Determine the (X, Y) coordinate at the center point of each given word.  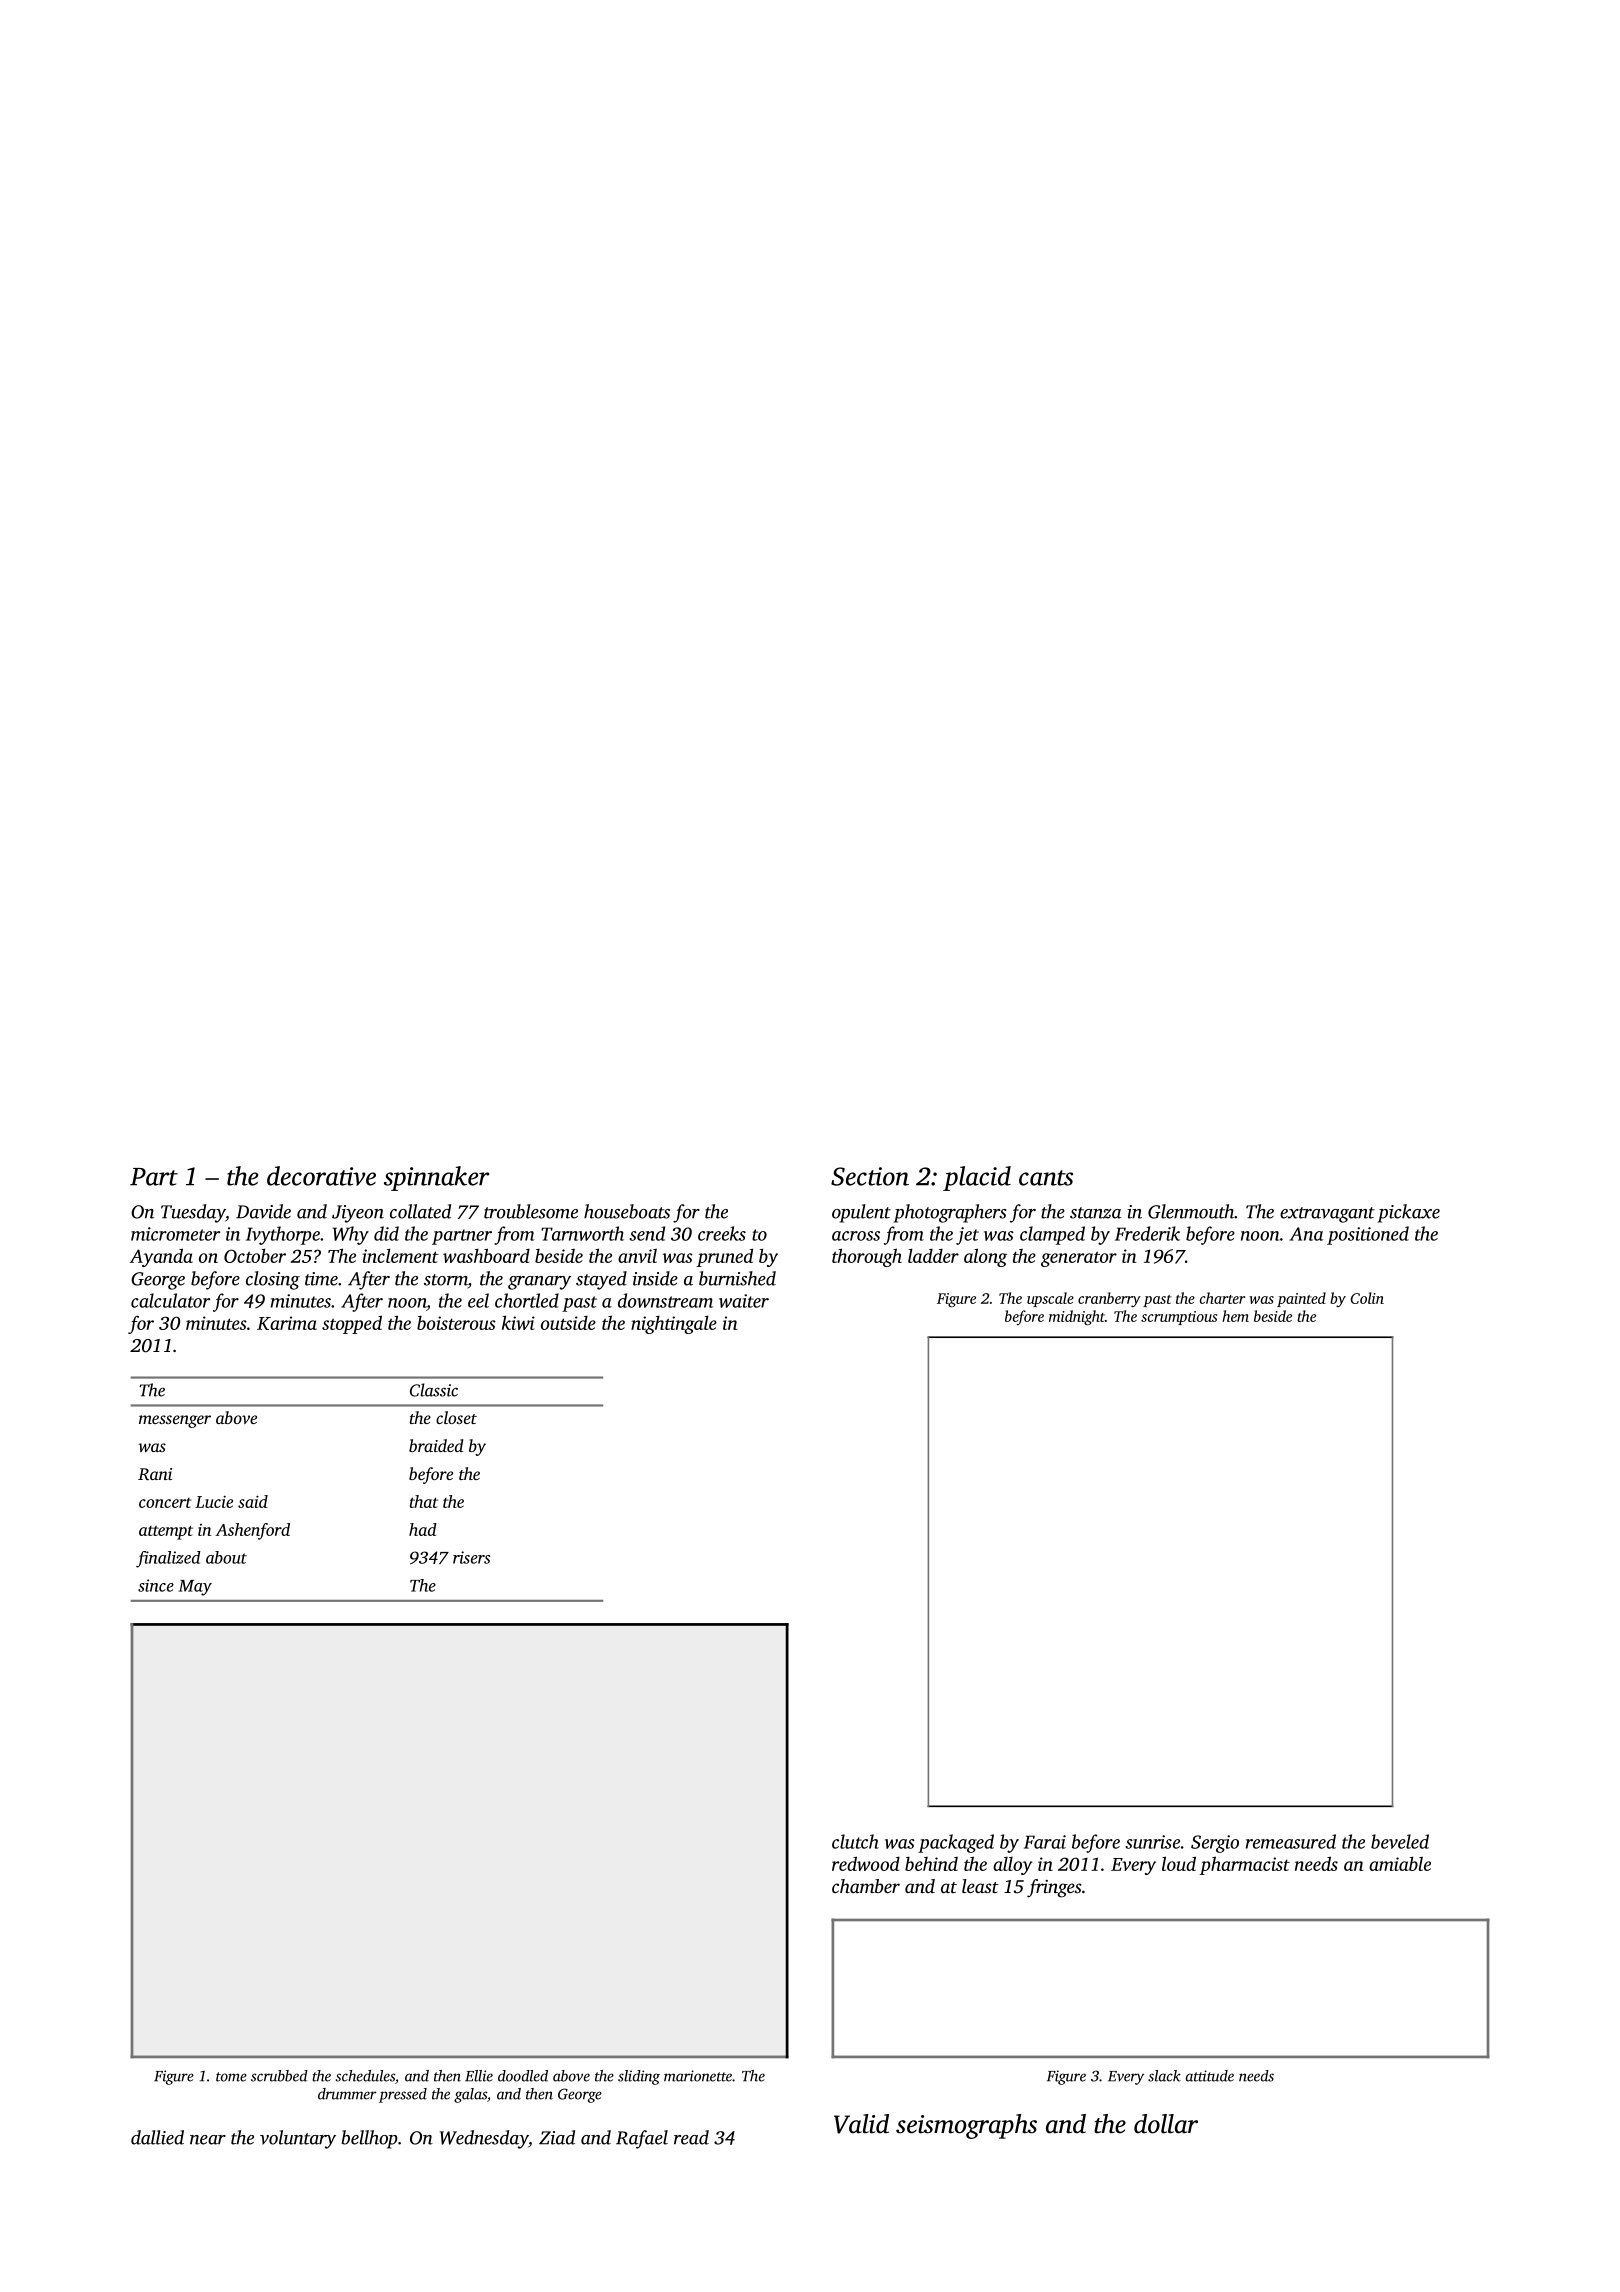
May (195, 1588)
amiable (1400, 1863)
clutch (855, 1841)
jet (967, 1236)
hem (1235, 1316)
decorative (321, 1176)
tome (231, 2077)
